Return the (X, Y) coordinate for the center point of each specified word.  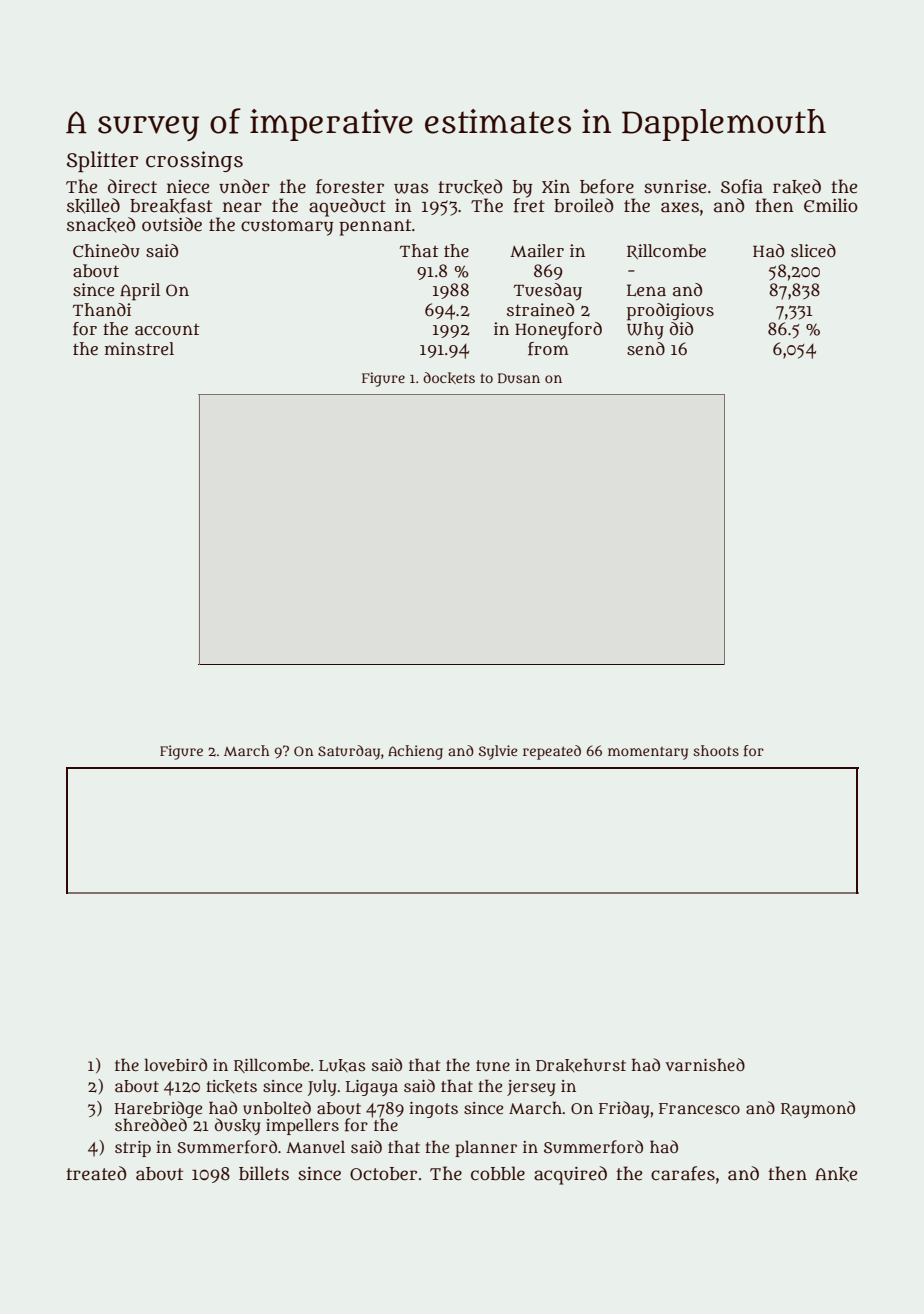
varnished (705, 1064)
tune (493, 1065)
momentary (648, 753)
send (646, 348)
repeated (552, 752)
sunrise (675, 187)
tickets (232, 1086)
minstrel (139, 348)
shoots (716, 750)
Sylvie (498, 752)
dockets (449, 378)
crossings (194, 161)
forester (350, 186)
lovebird (175, 1064)
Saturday (349, 752)
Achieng (415, 752)
